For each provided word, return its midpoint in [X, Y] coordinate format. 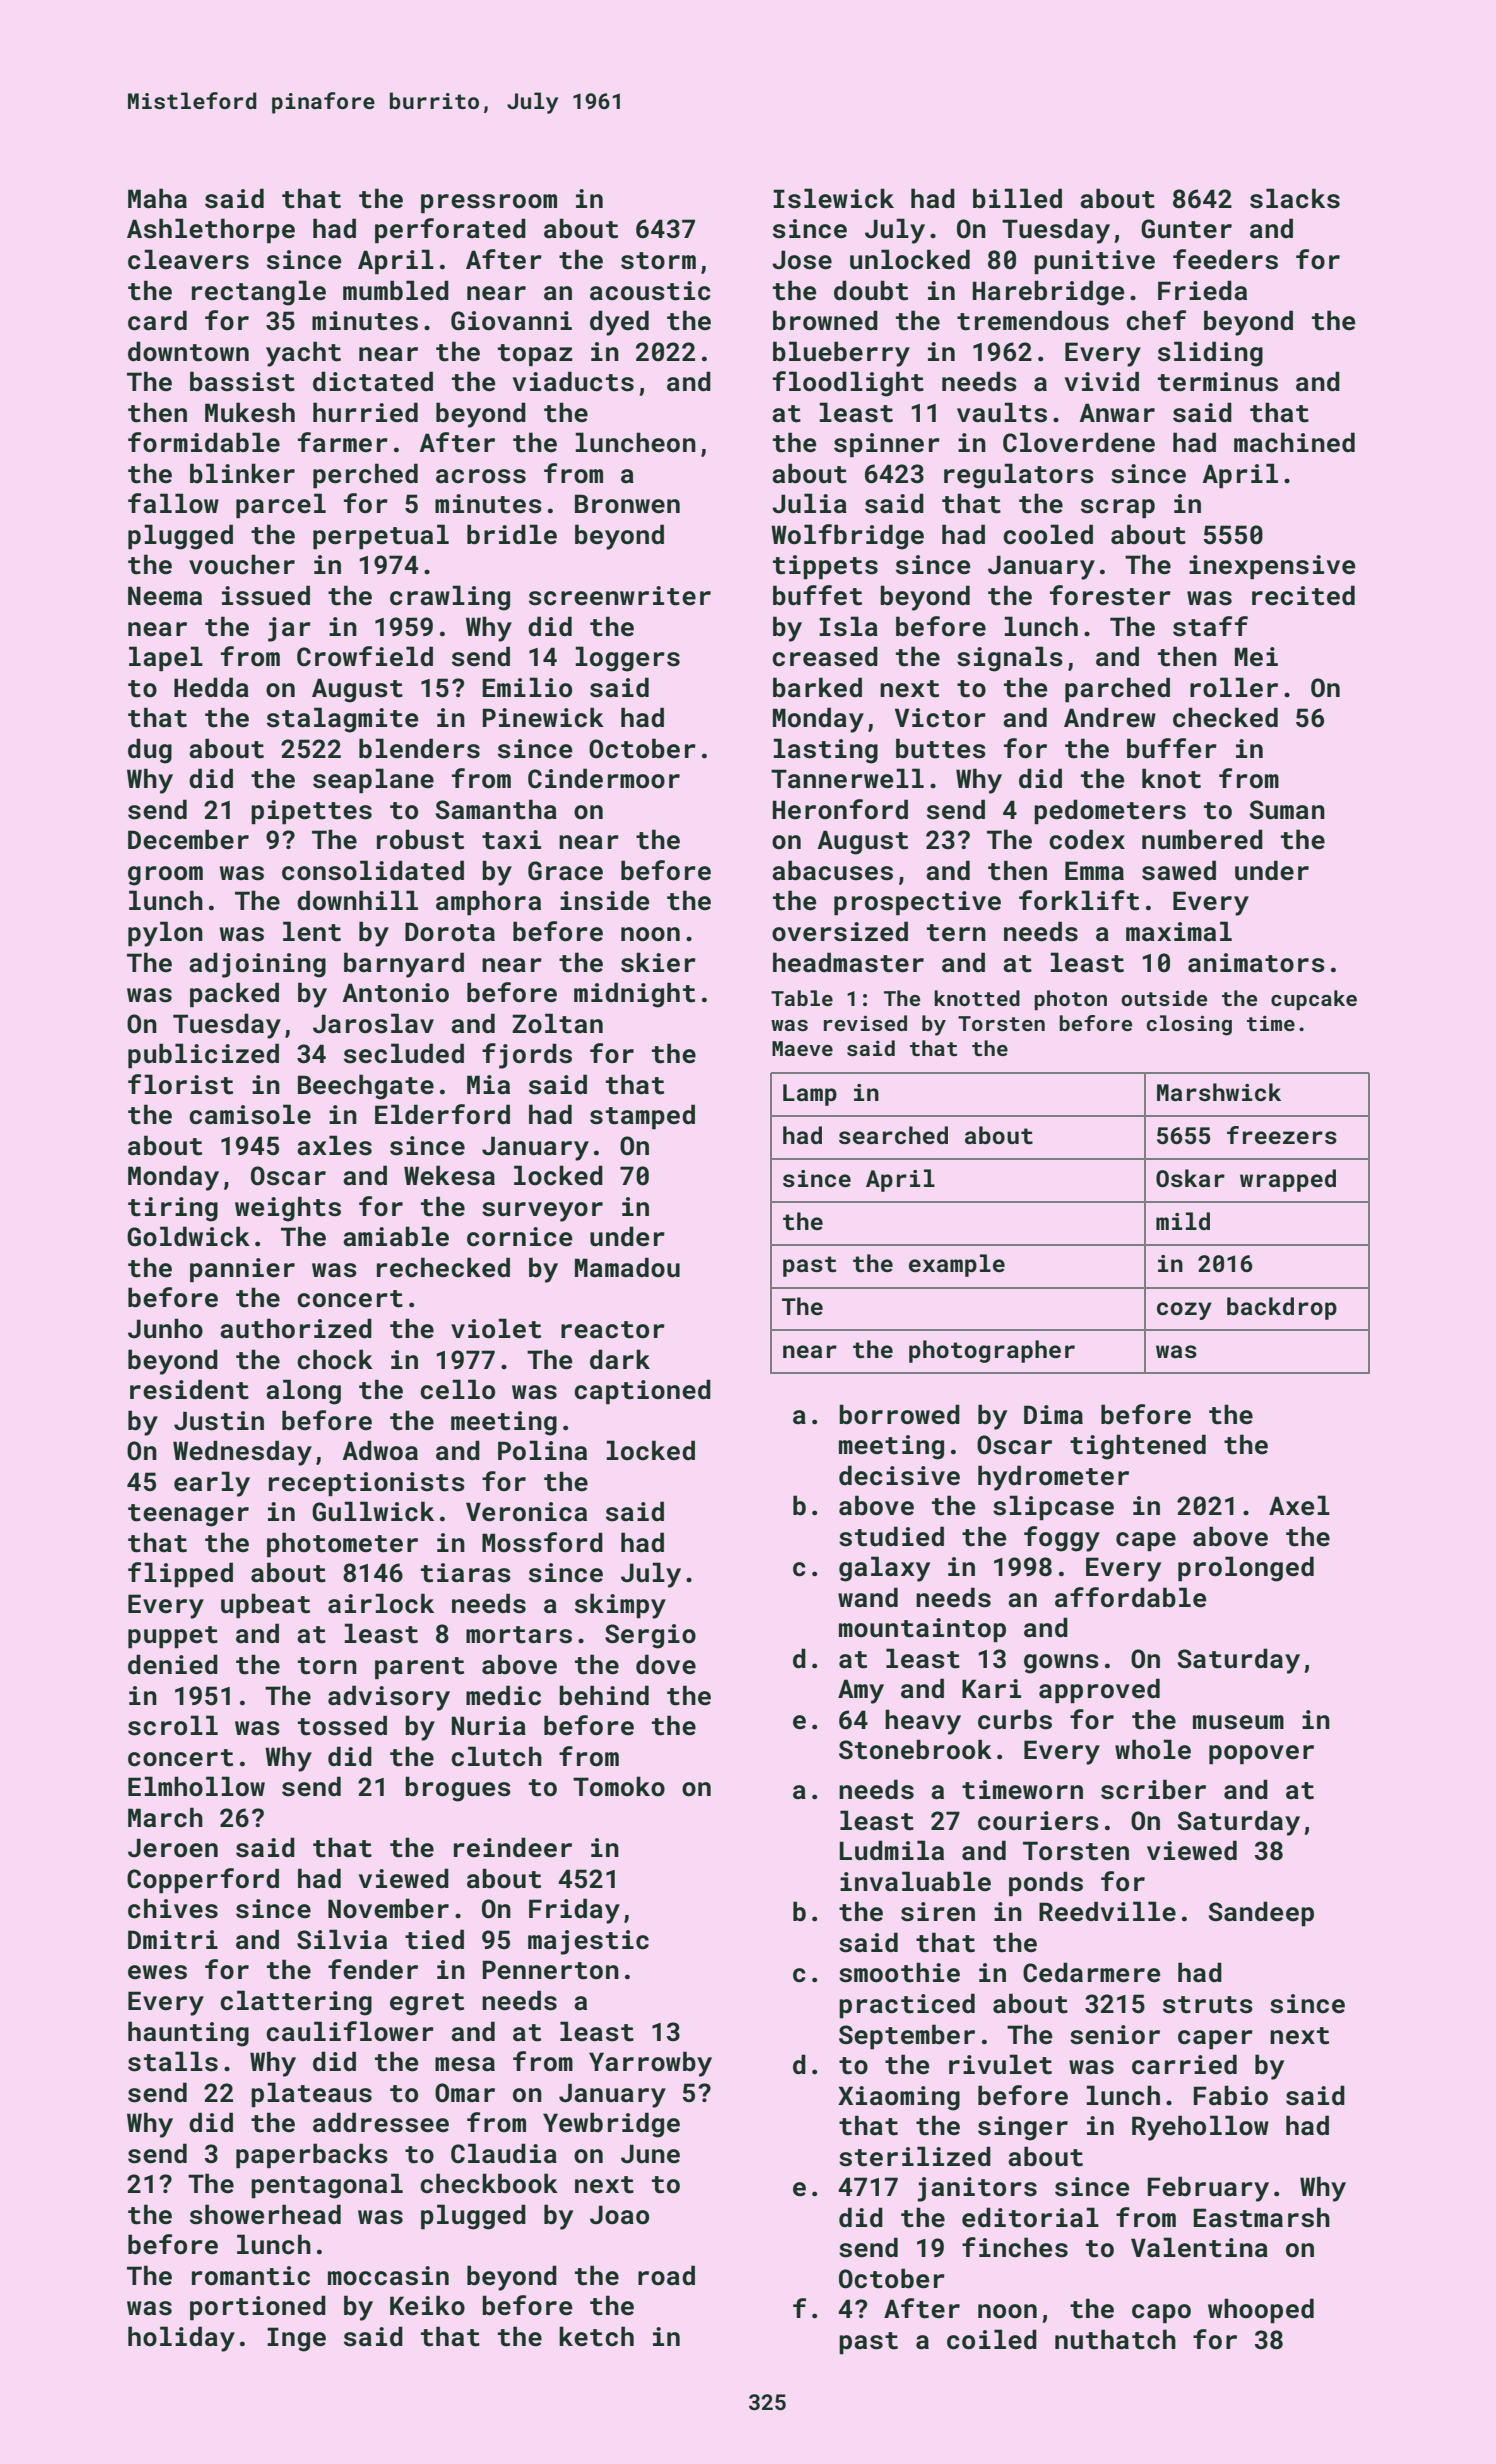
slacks [1295, 198]
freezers [1282, 1135]
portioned [258, 2307]
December [188, 839]
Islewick [833, 198]
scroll [173, 1725]
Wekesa [449, 1175]
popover [1261, 1754]
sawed [1179, 870]
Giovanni [511, 321]
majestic [588, 1942]
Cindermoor [604, 778]
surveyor [542, 1212]
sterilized [915, 2156]
